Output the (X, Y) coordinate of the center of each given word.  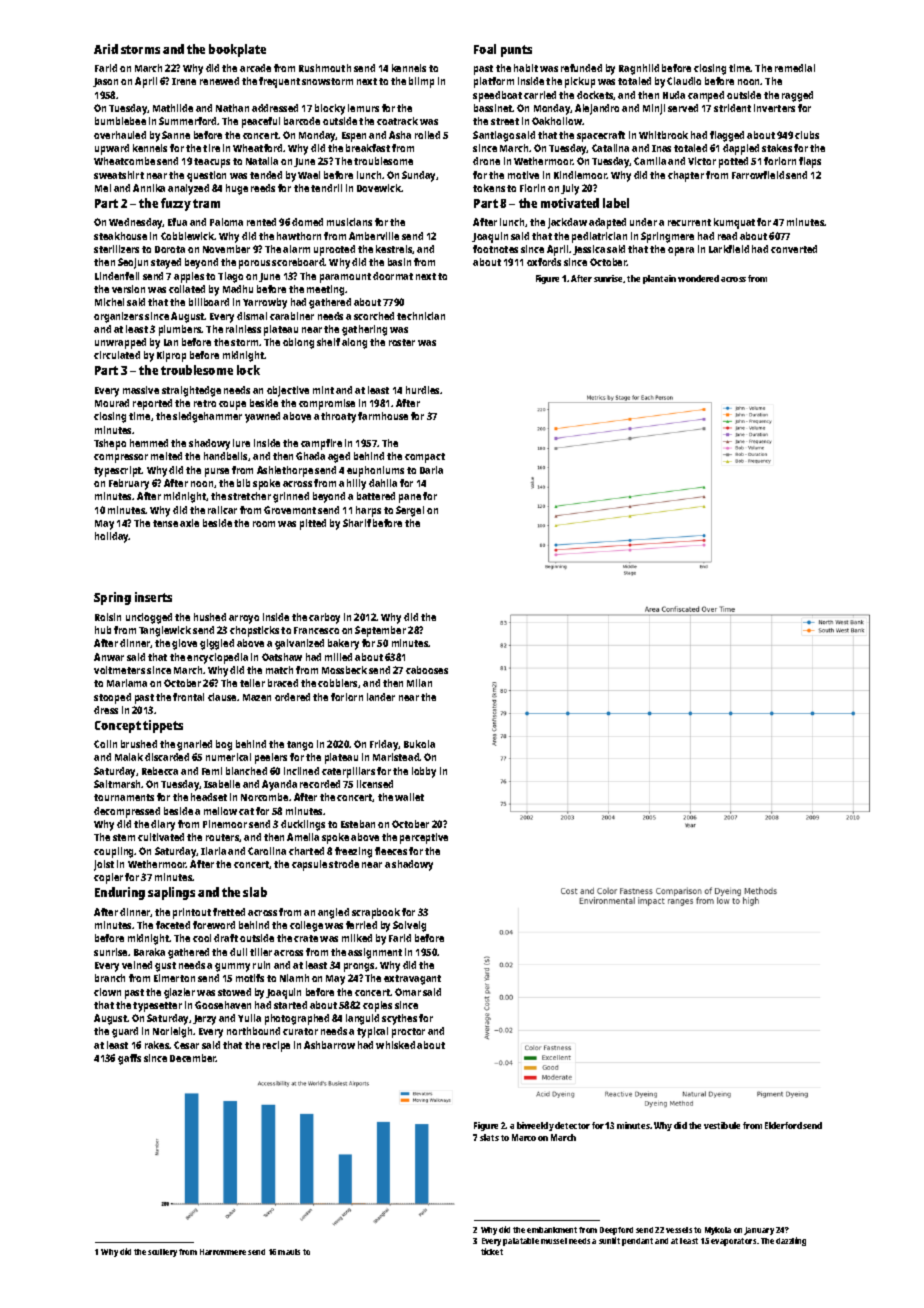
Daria (431, 470)
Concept (118, 727)
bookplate (237, 50)
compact (425, 458)
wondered (698, 278)
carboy (324, 618)
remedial (795, 68)
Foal (485, 49)
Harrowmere (223, 1252)
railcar (222, 510)
